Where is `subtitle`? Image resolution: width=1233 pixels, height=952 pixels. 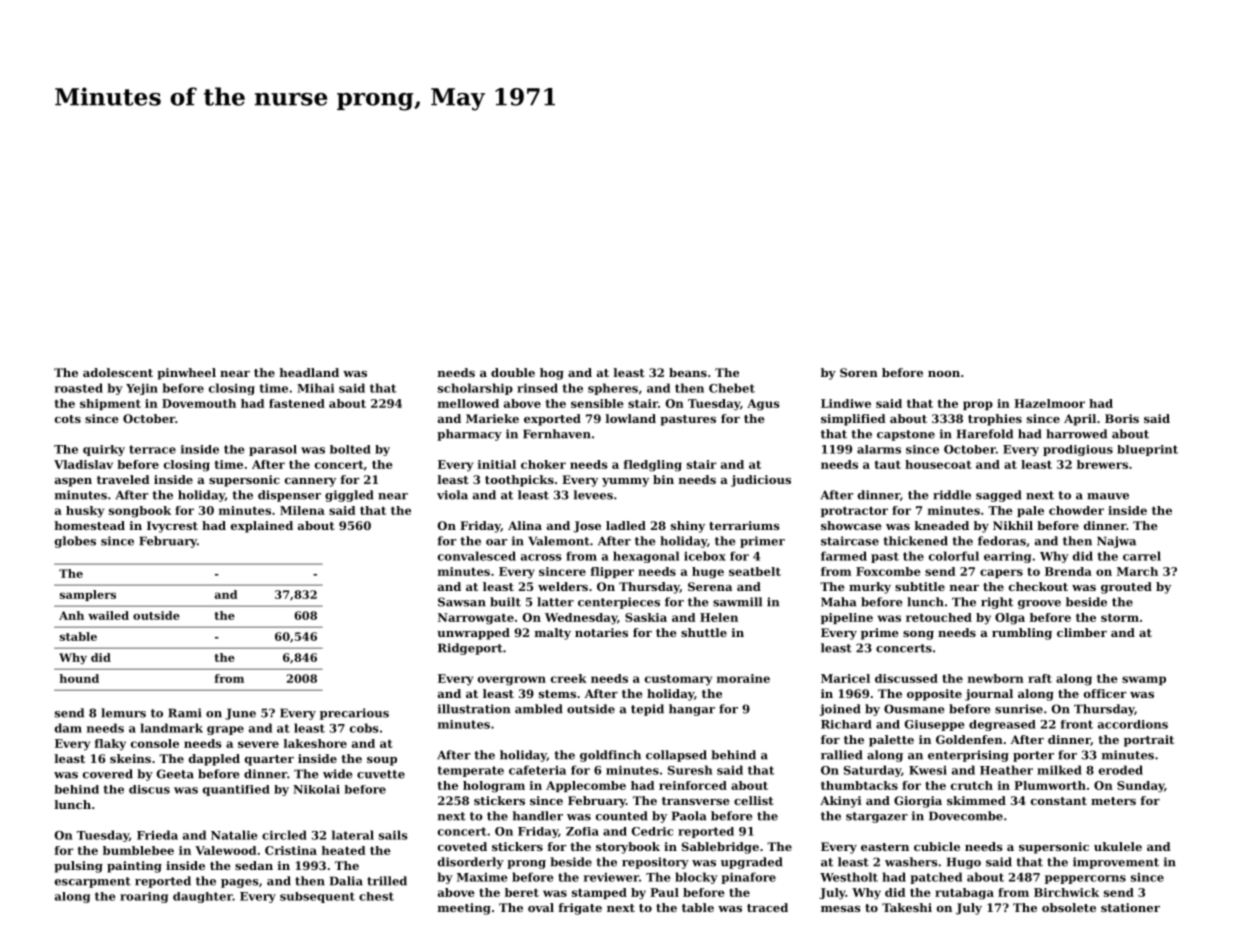
subtitle is located at coordinates (920, 586).
